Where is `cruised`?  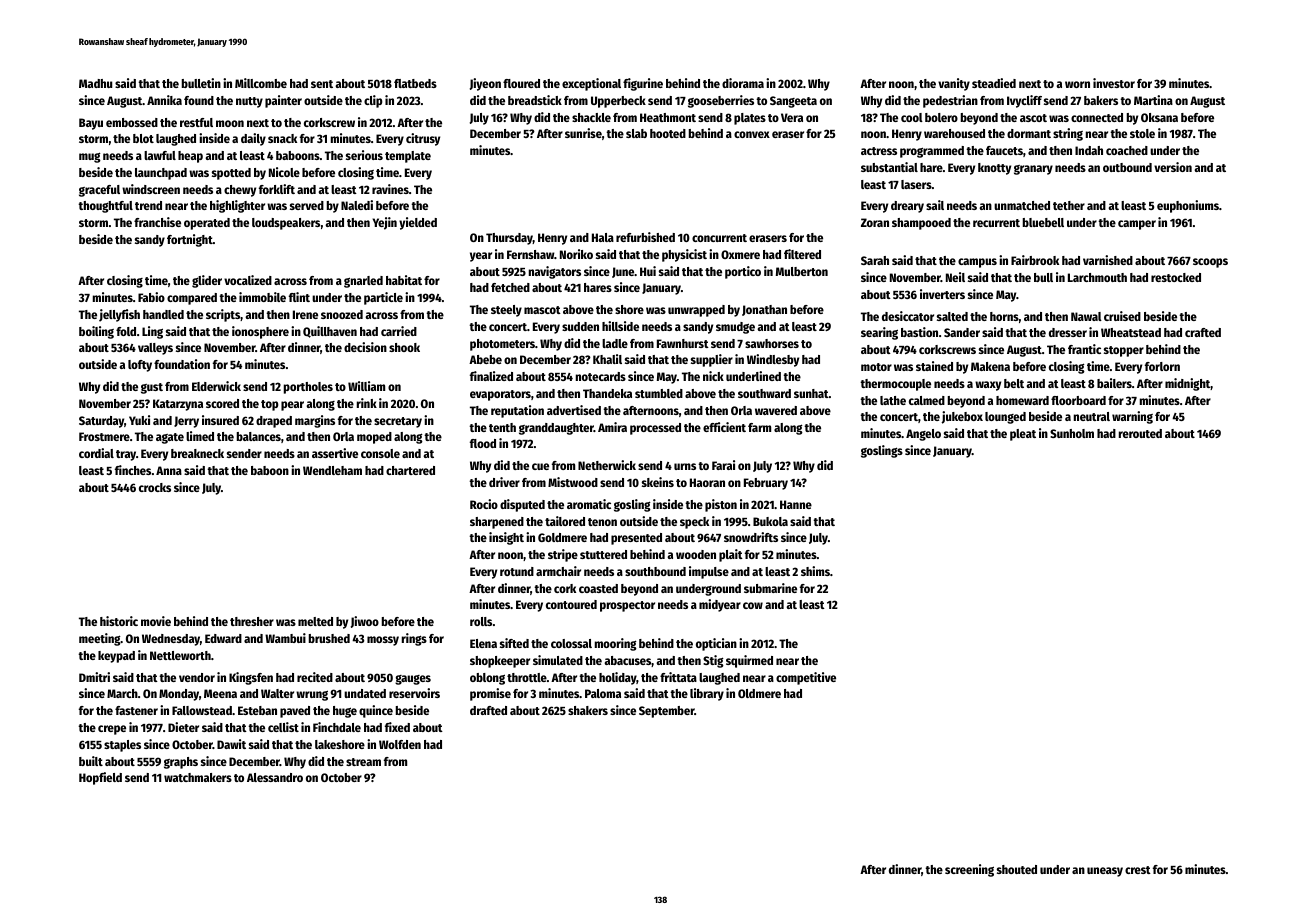
cruised is located at coordinates (1122, 316).
